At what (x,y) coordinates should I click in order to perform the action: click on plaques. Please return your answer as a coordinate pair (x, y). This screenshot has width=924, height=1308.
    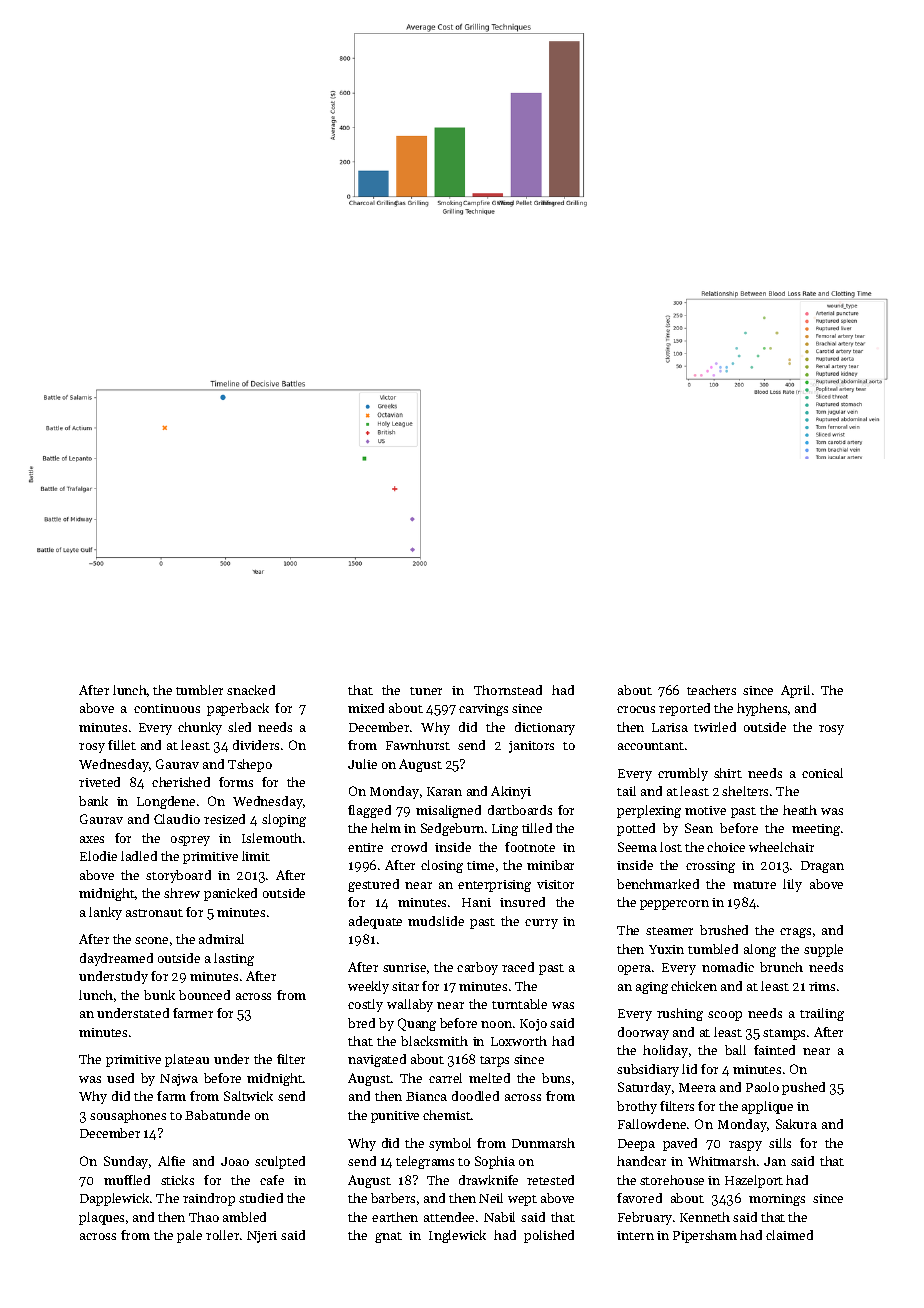
    Looking at the image, I should click on (101, 1218).
